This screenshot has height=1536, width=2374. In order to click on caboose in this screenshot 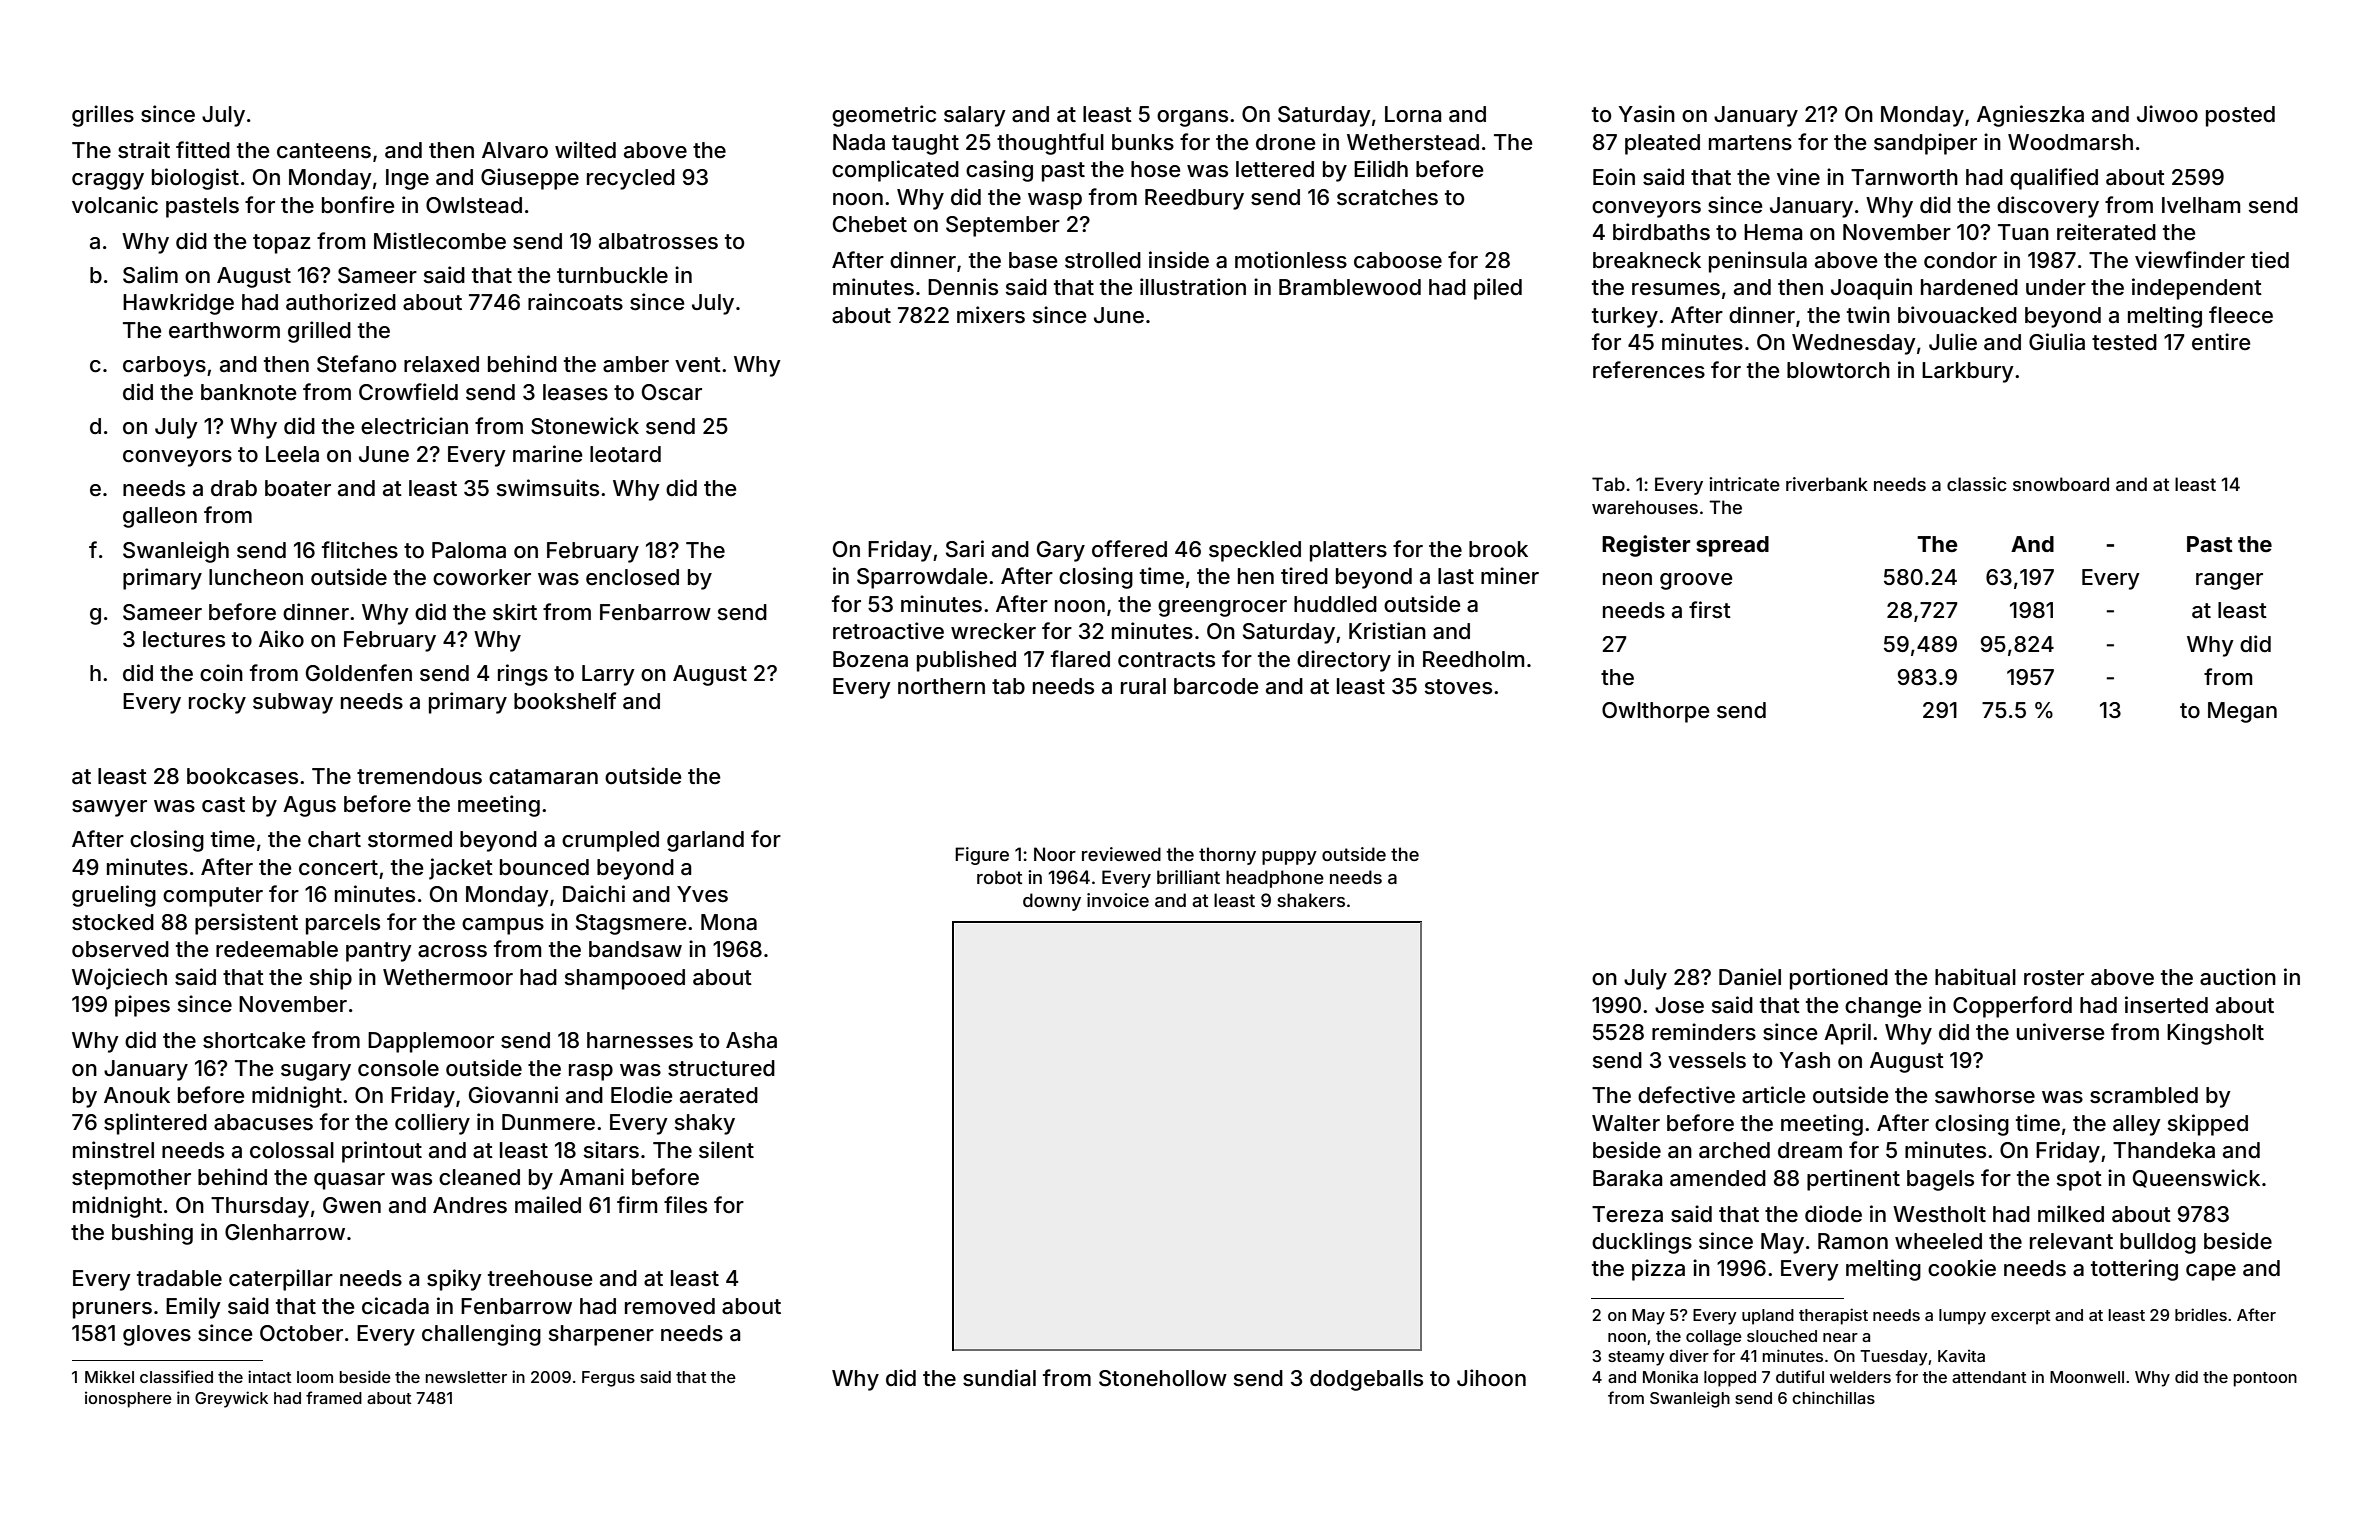, I will do `click(1398, 260)`.
